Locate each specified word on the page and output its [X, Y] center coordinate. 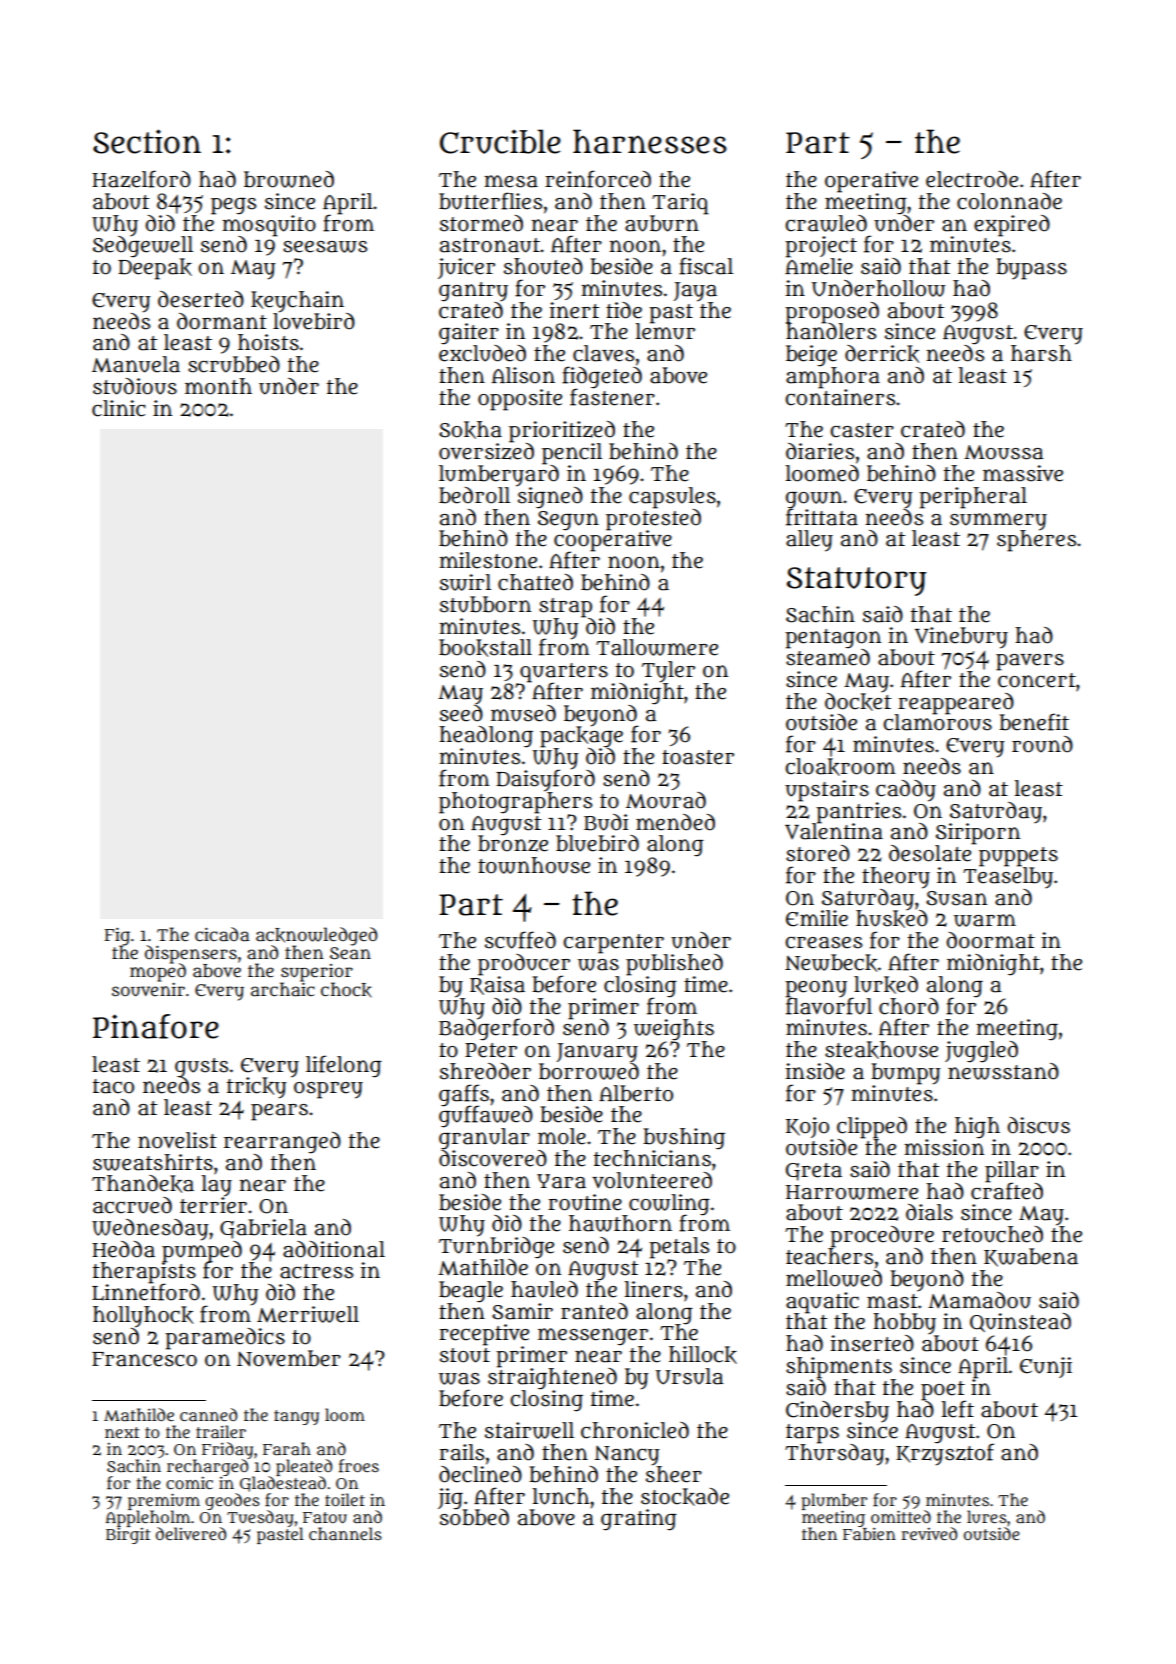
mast [892, 1301]
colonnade [1009, 201]
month [218, 386]
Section [147, 141]
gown [814, 499]
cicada [222, 934]
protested [653, 519]
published [674, 964]
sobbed [474, 1517]
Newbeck [831, 963]
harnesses [650, 141]
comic [189, 1483]
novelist [177, 1140]
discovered [493, 1158]
